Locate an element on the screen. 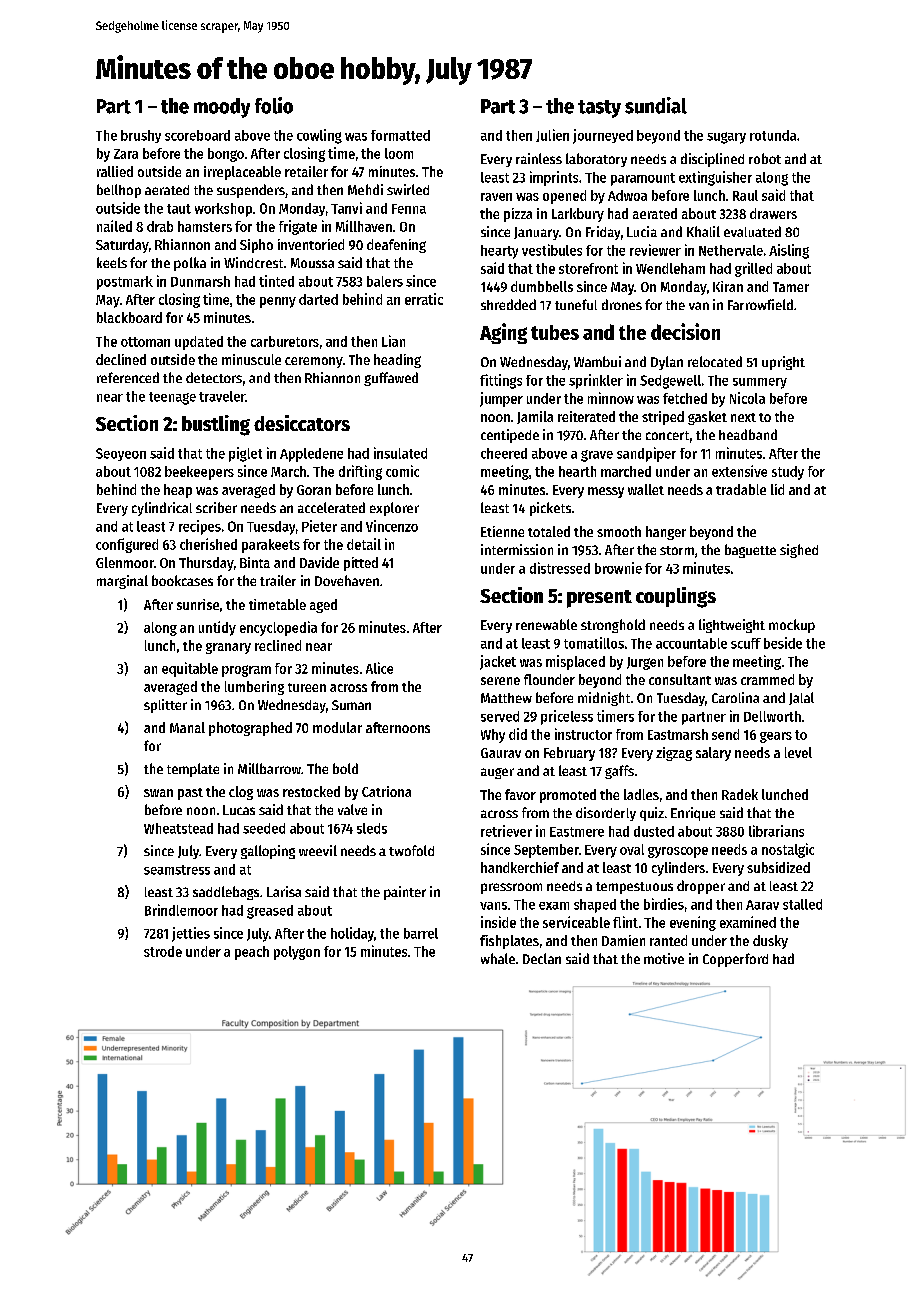  Wheatstead is located at coordinates (178, 828).
